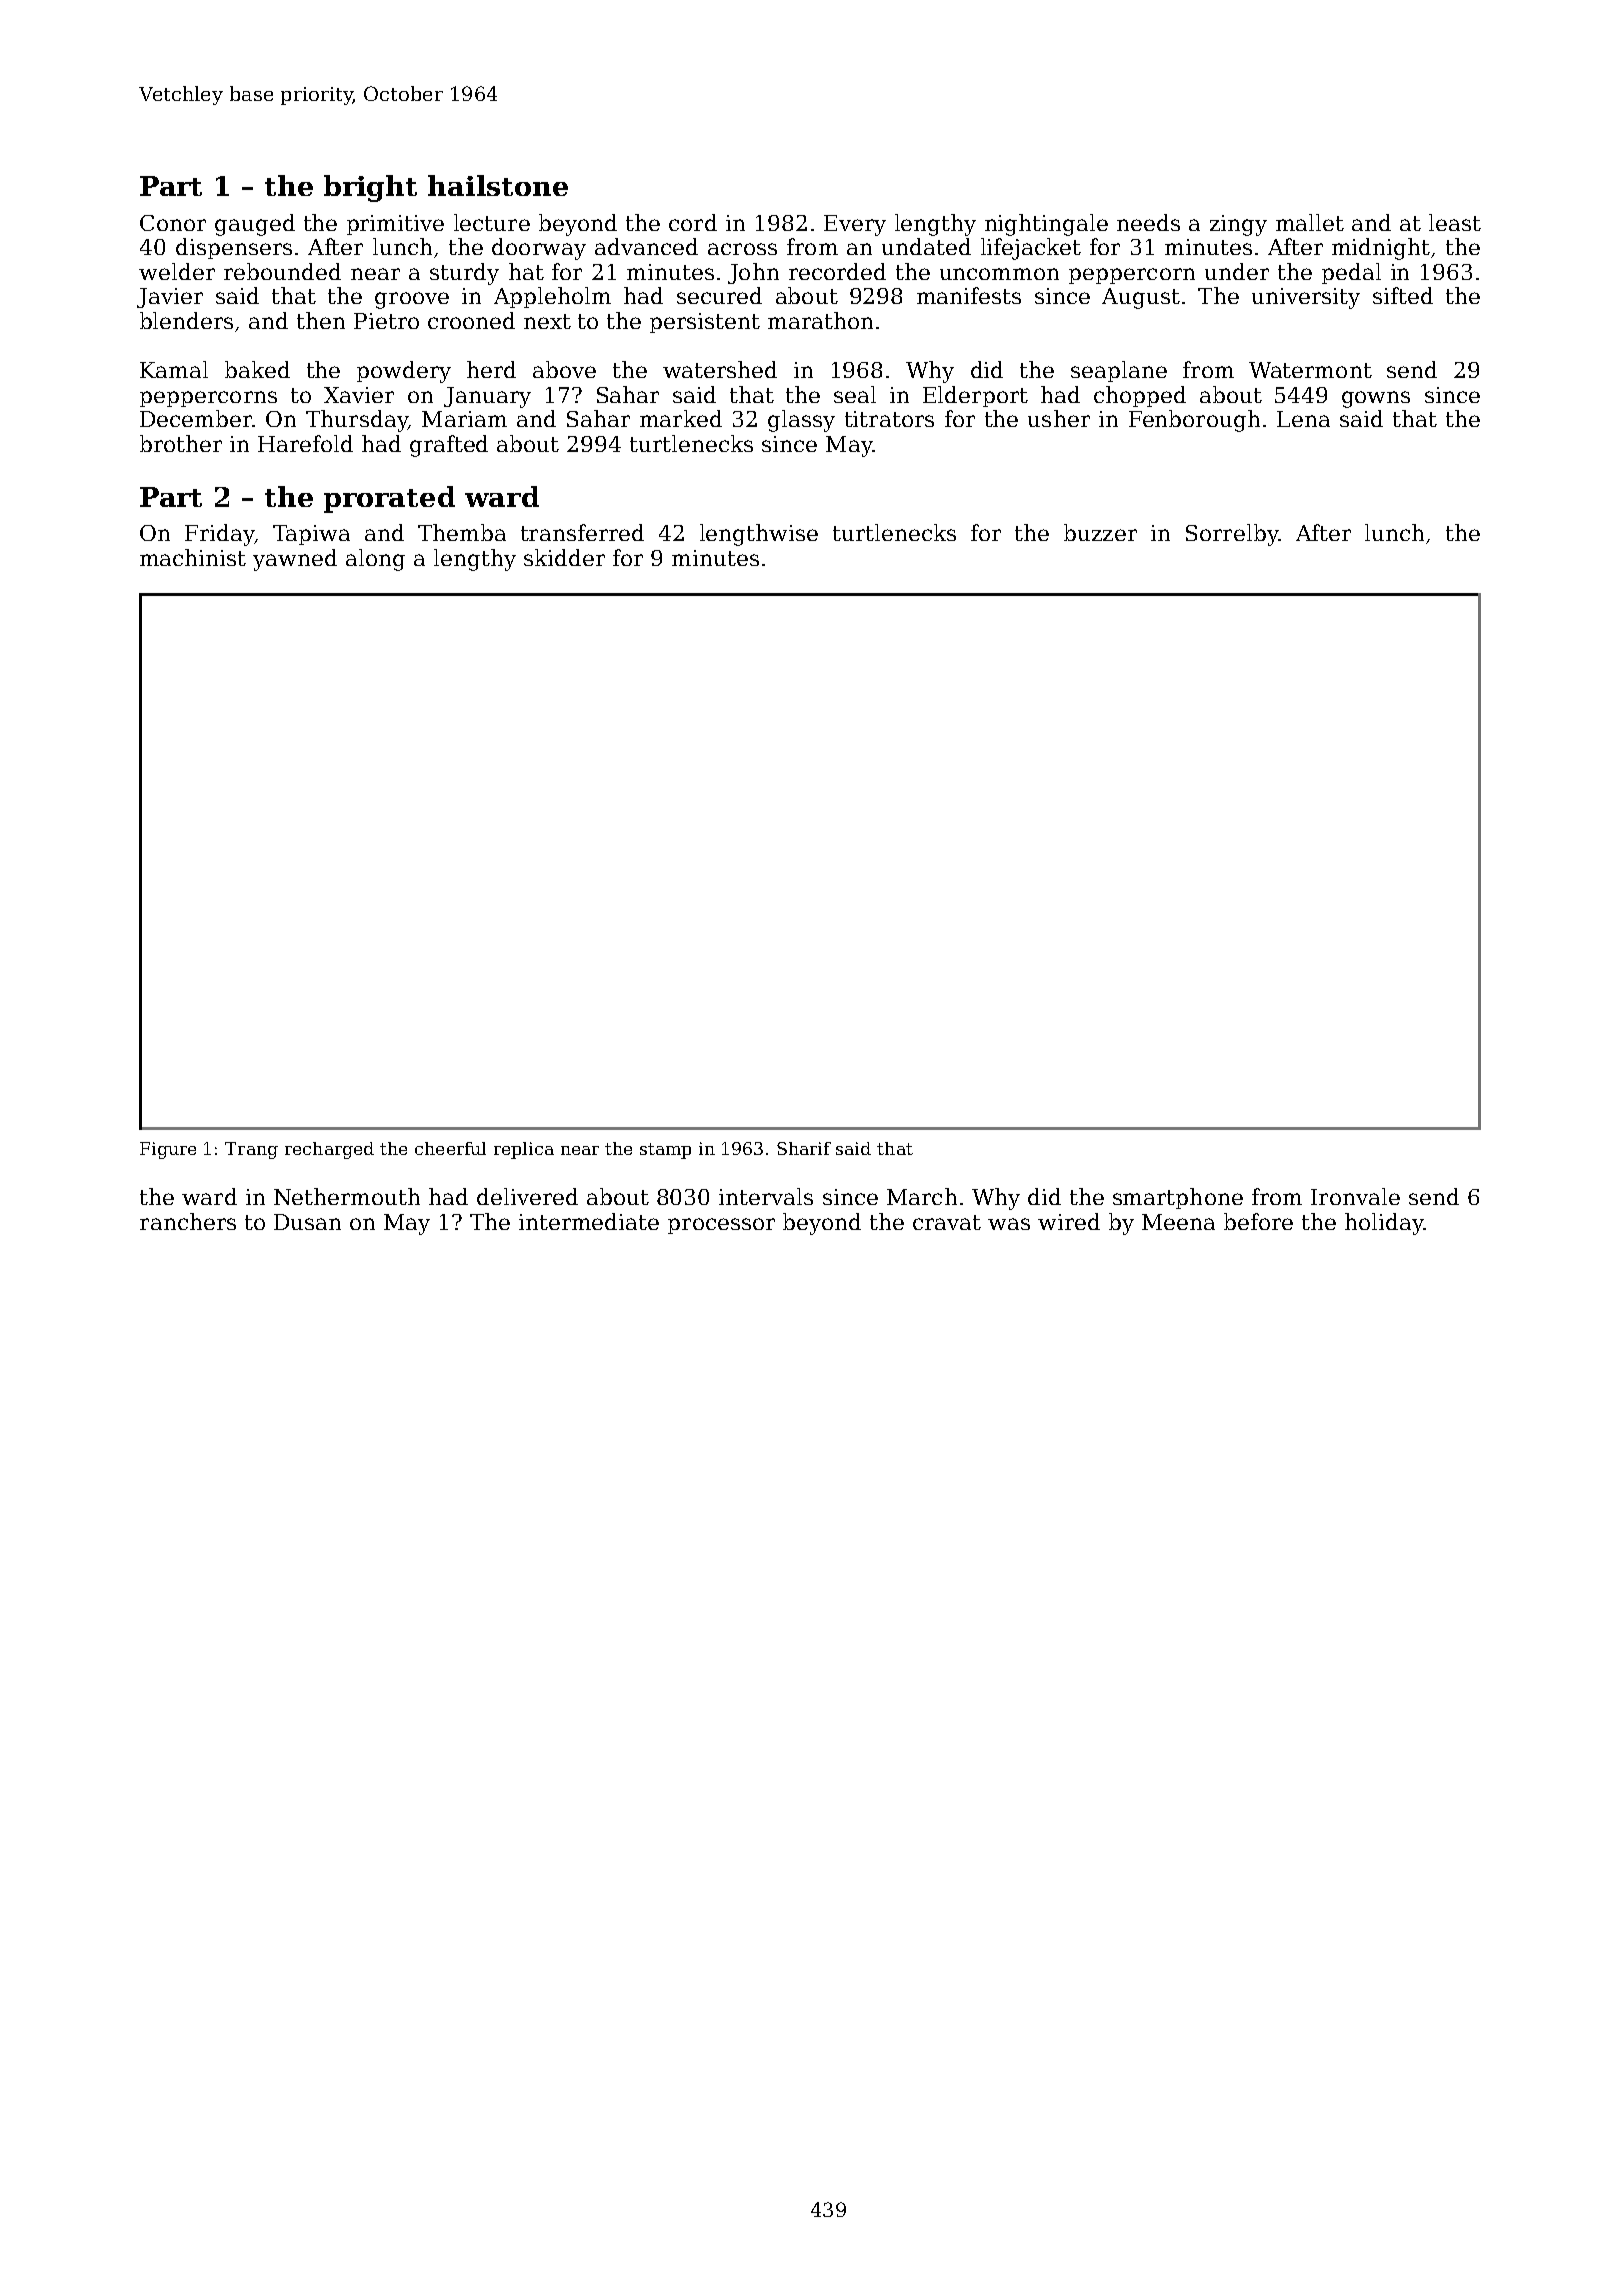 The width and height of the document is (1620, 2292). I want to click on processor, so click(721, 1226).
